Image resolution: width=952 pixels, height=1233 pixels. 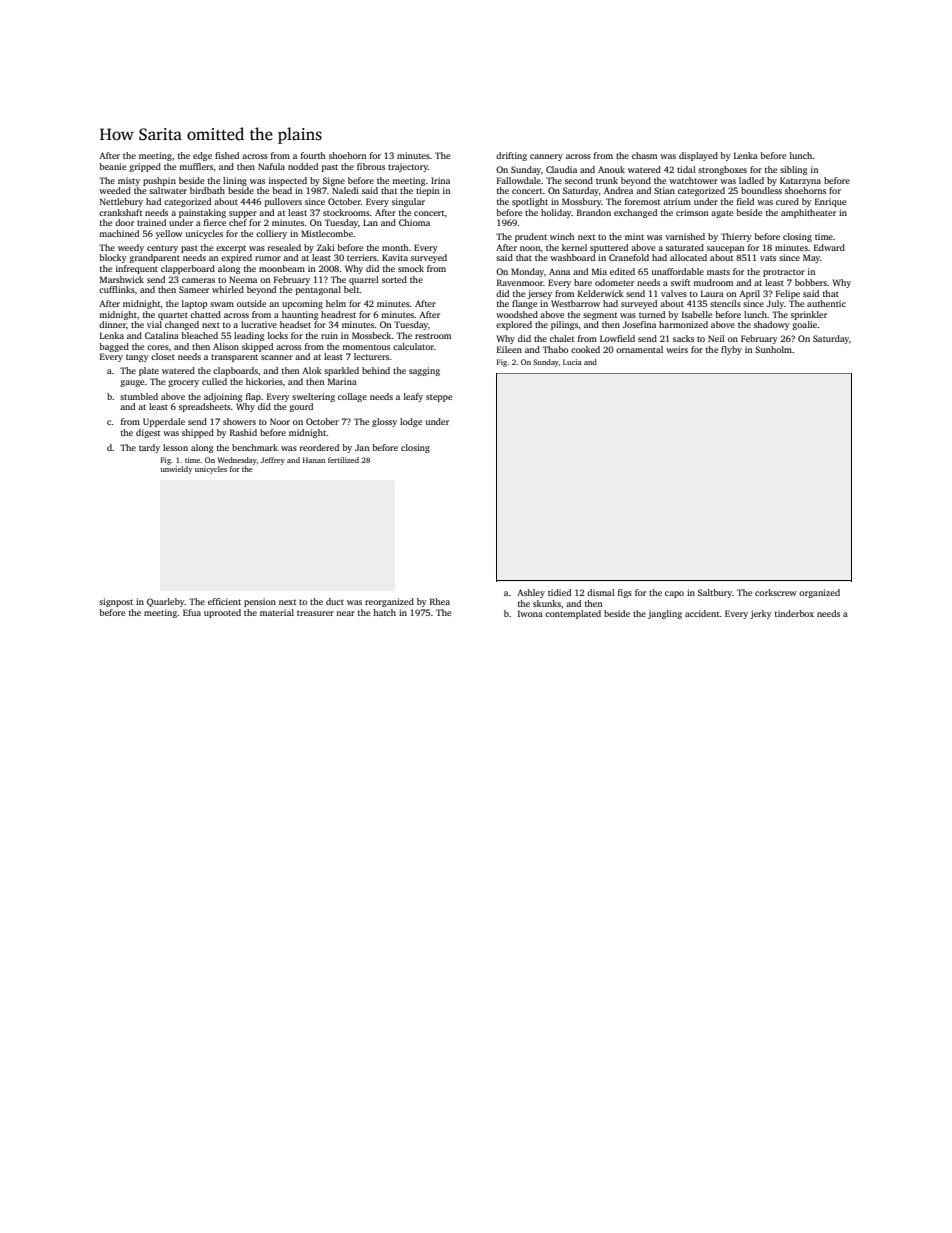 What do you see at coordinates (794, 613) in the screenshot?
I see `tinderbox` at bounding box center [794, 613].
